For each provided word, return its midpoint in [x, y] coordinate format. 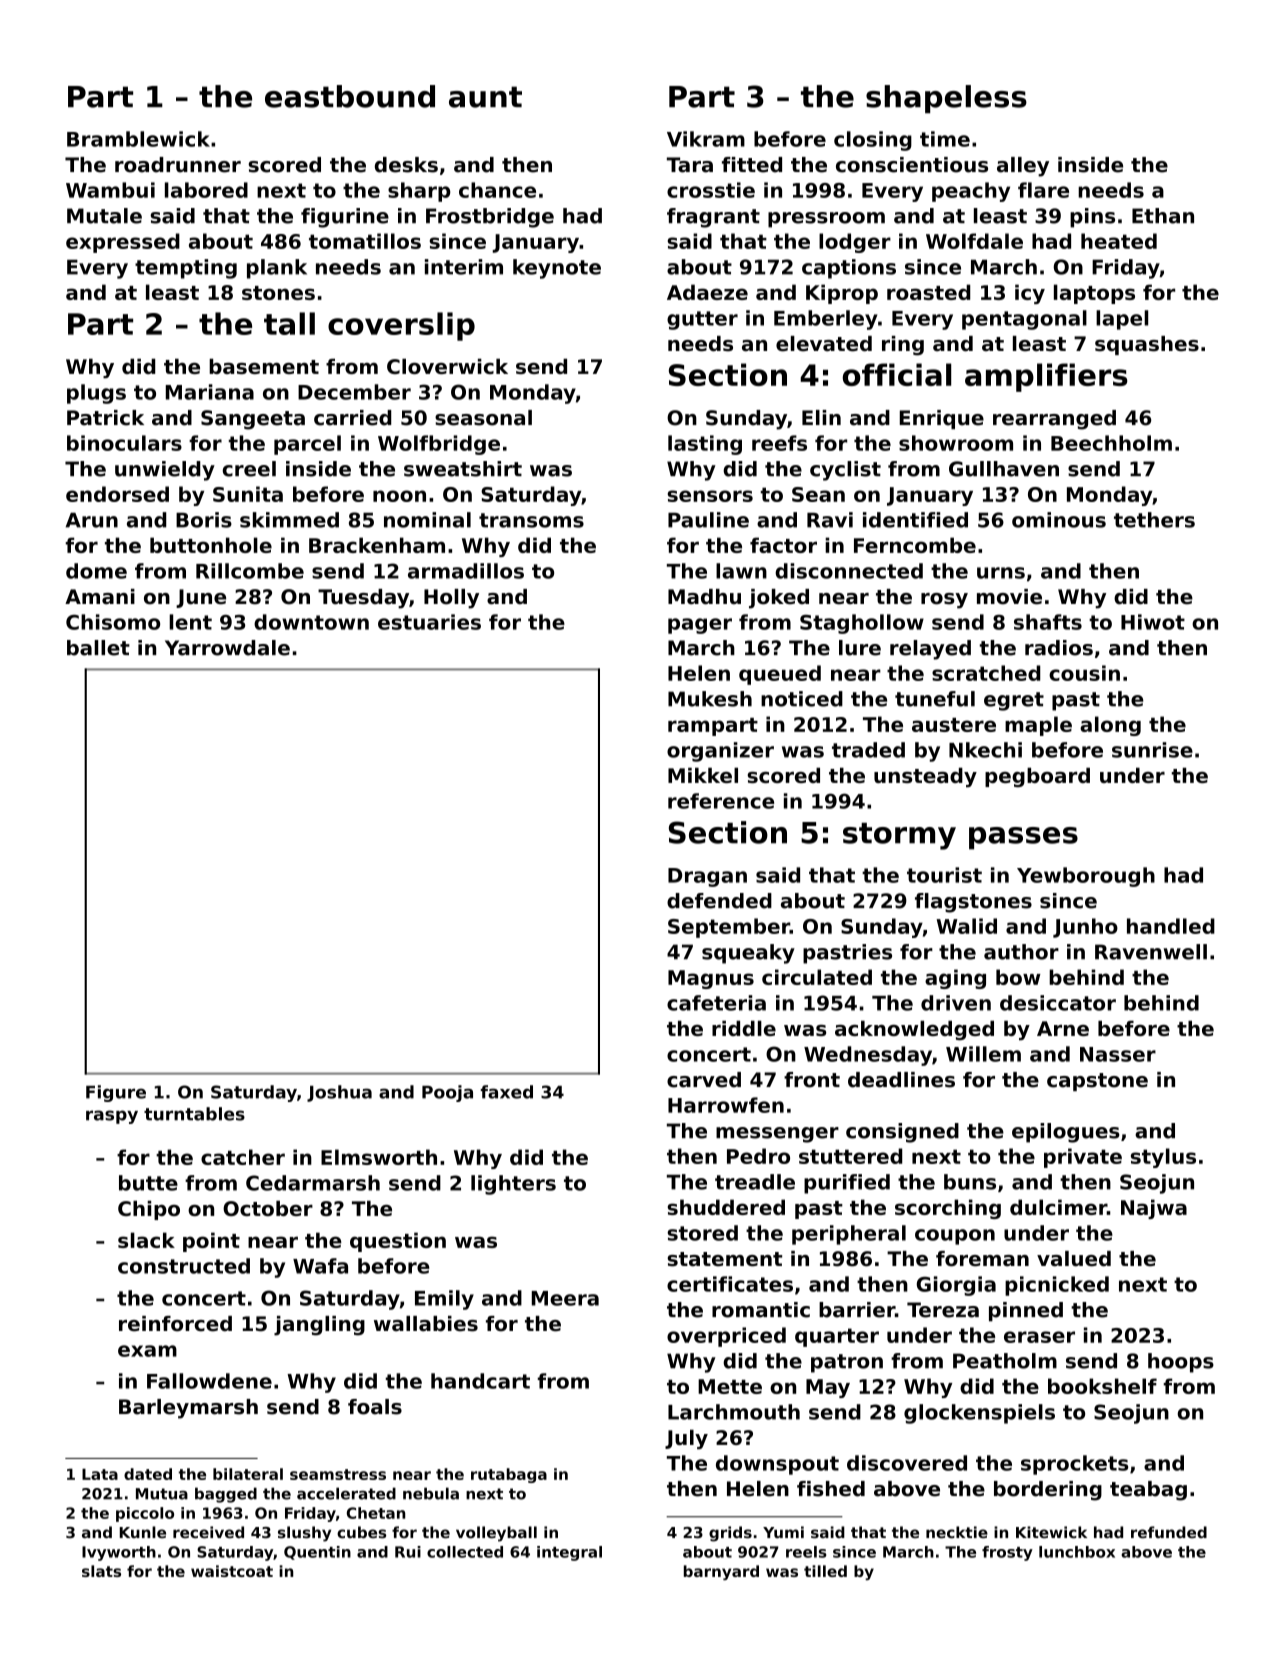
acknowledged [914, 1030]
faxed [507, 1092]
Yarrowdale [227, 648]
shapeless [946, 99]
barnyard [721, 1572]
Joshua [339, 1093]
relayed [930, 650]
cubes [361, 1532]
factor [783, 545]
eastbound [350, 96]
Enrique [942, 419]
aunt [485, 97]
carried [352, 418]
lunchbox [1077, 1552]
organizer [720, 752]
